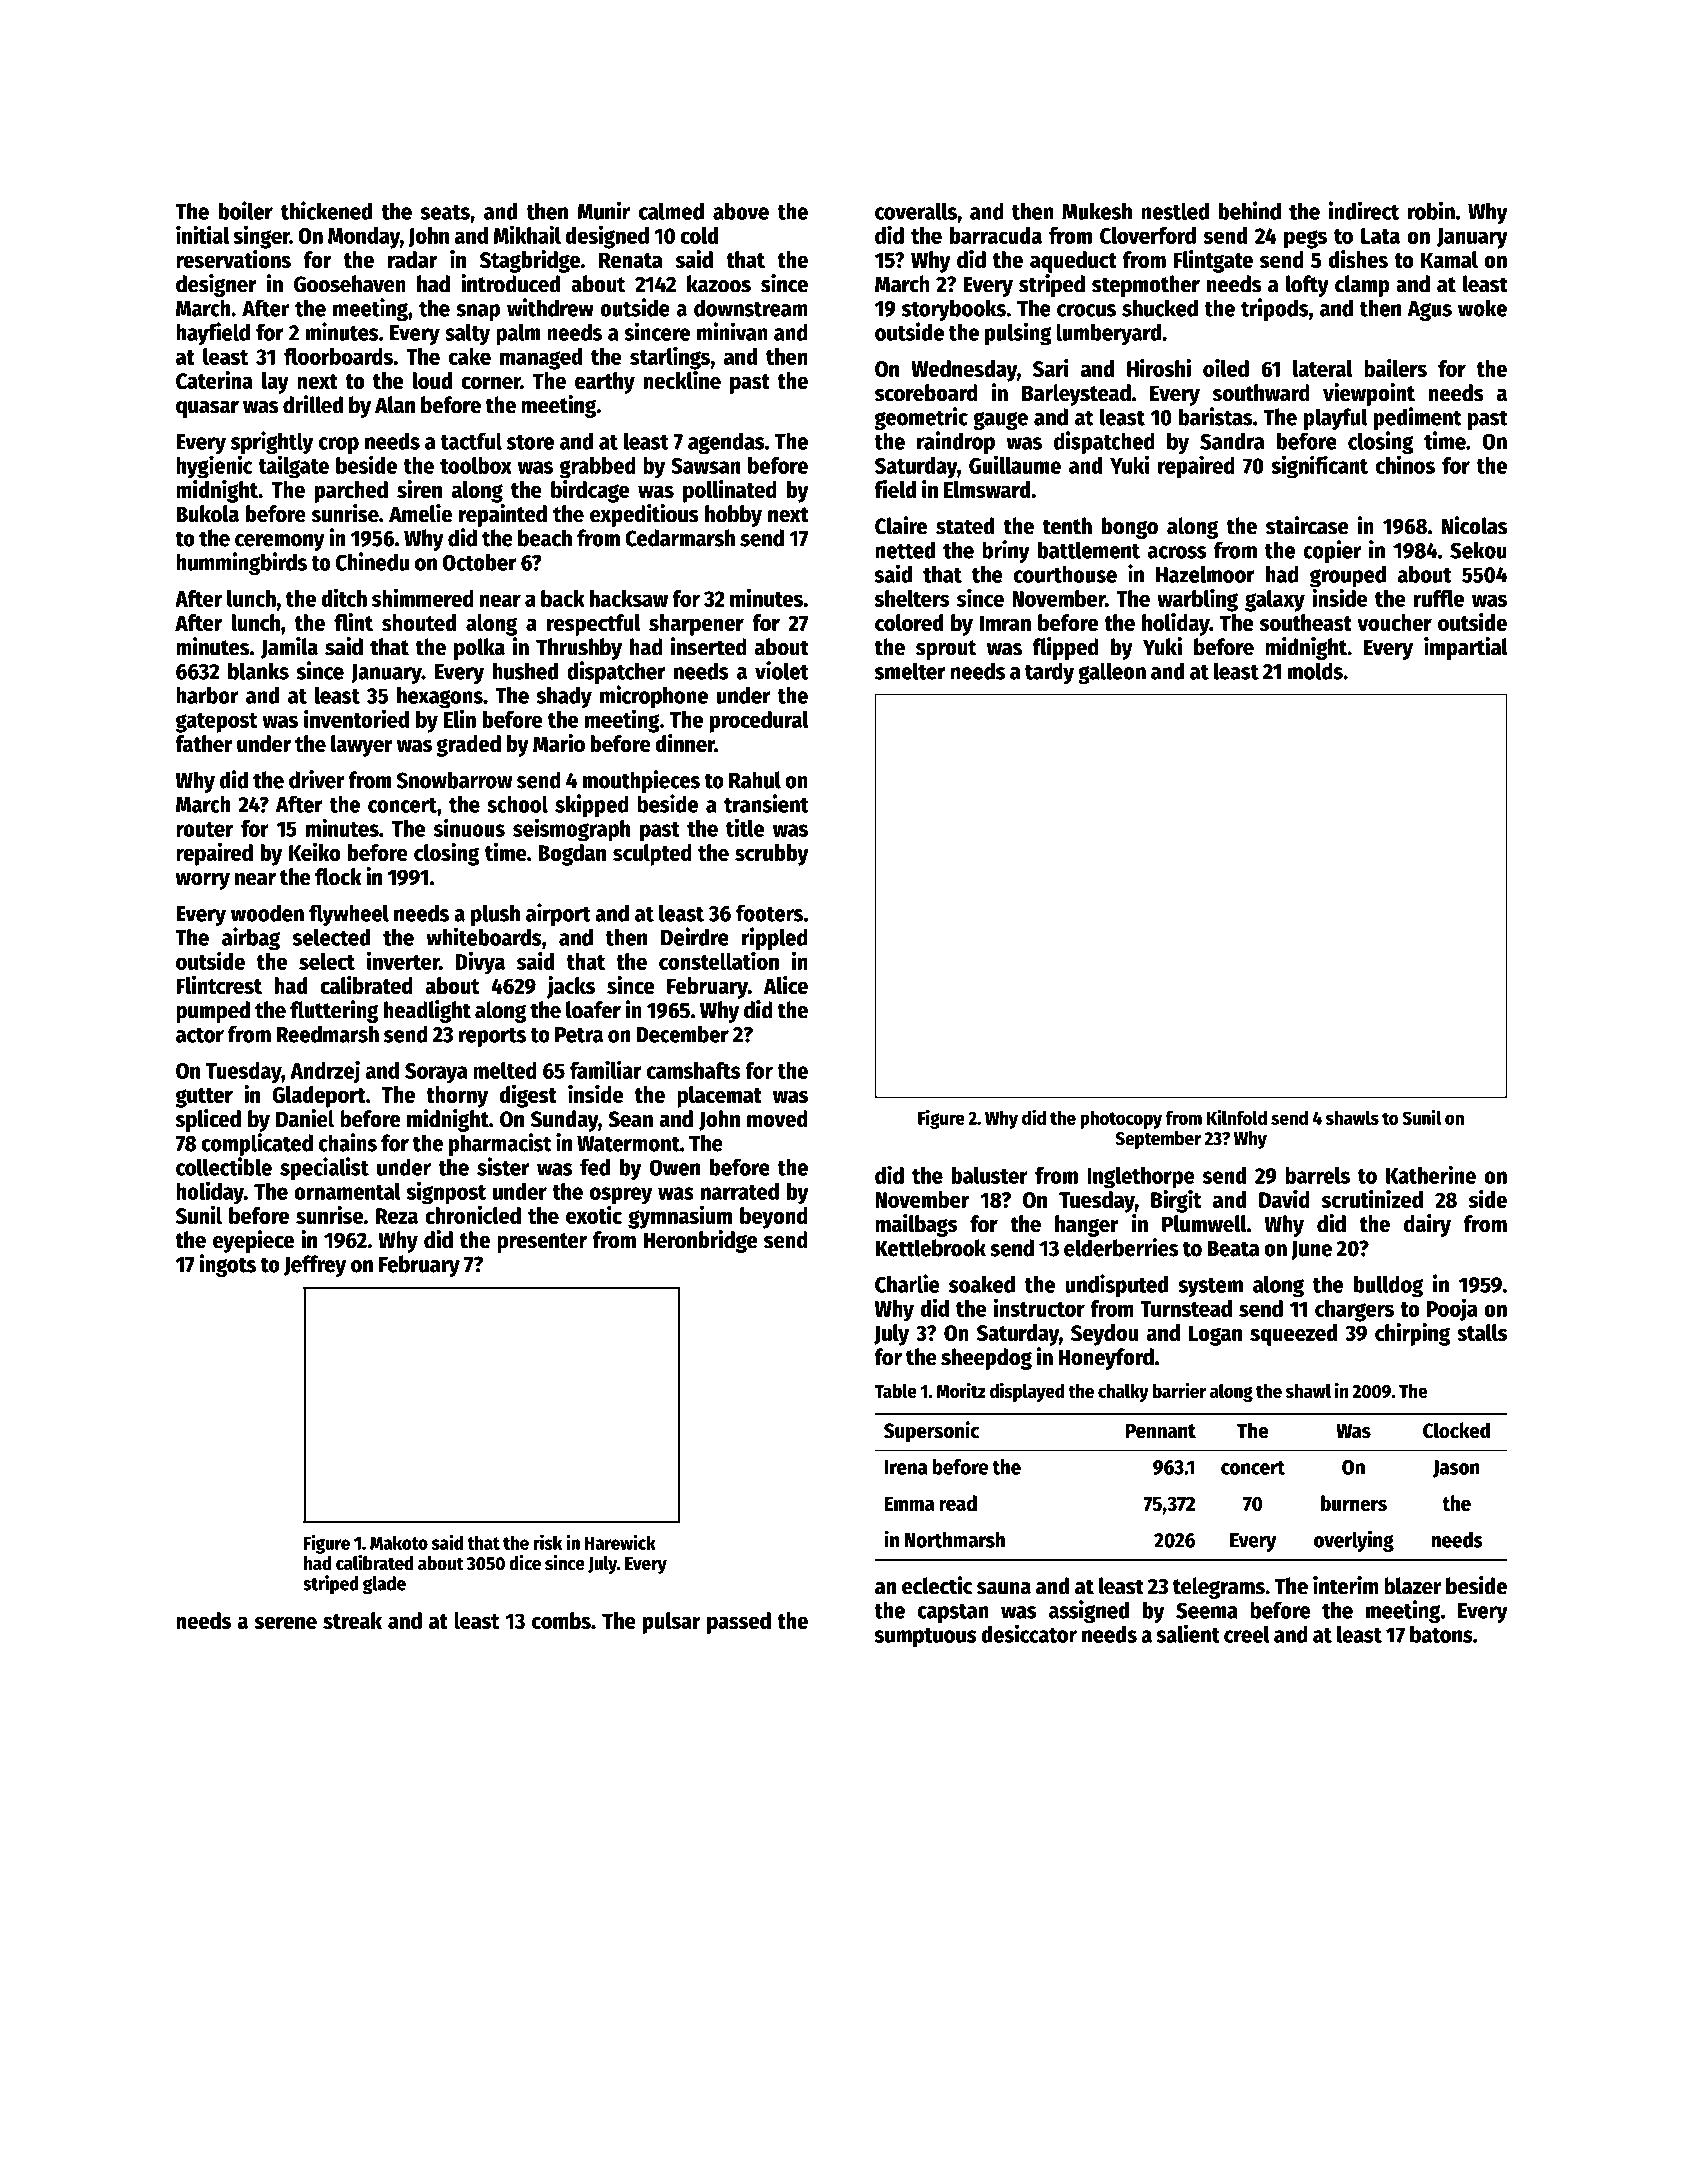 The image size is (1683, 2178). What do you see at coordinates (926, 1638) in the image?
I see `sumptuous` at bounding box center [926, 1638].
